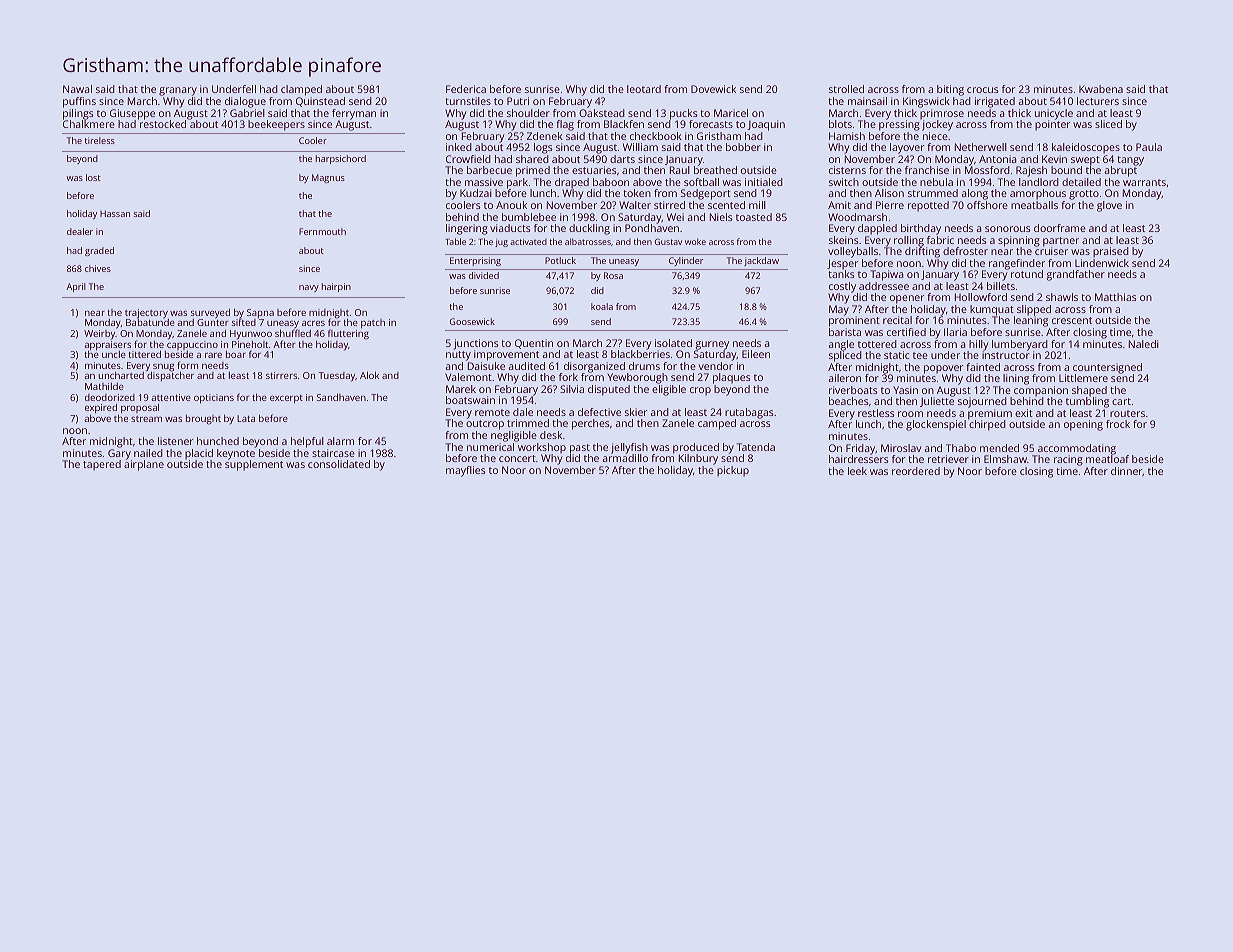 The width and height of the screenshot is (1233, 952). I want to click on fluttering, so click(348, 335).
